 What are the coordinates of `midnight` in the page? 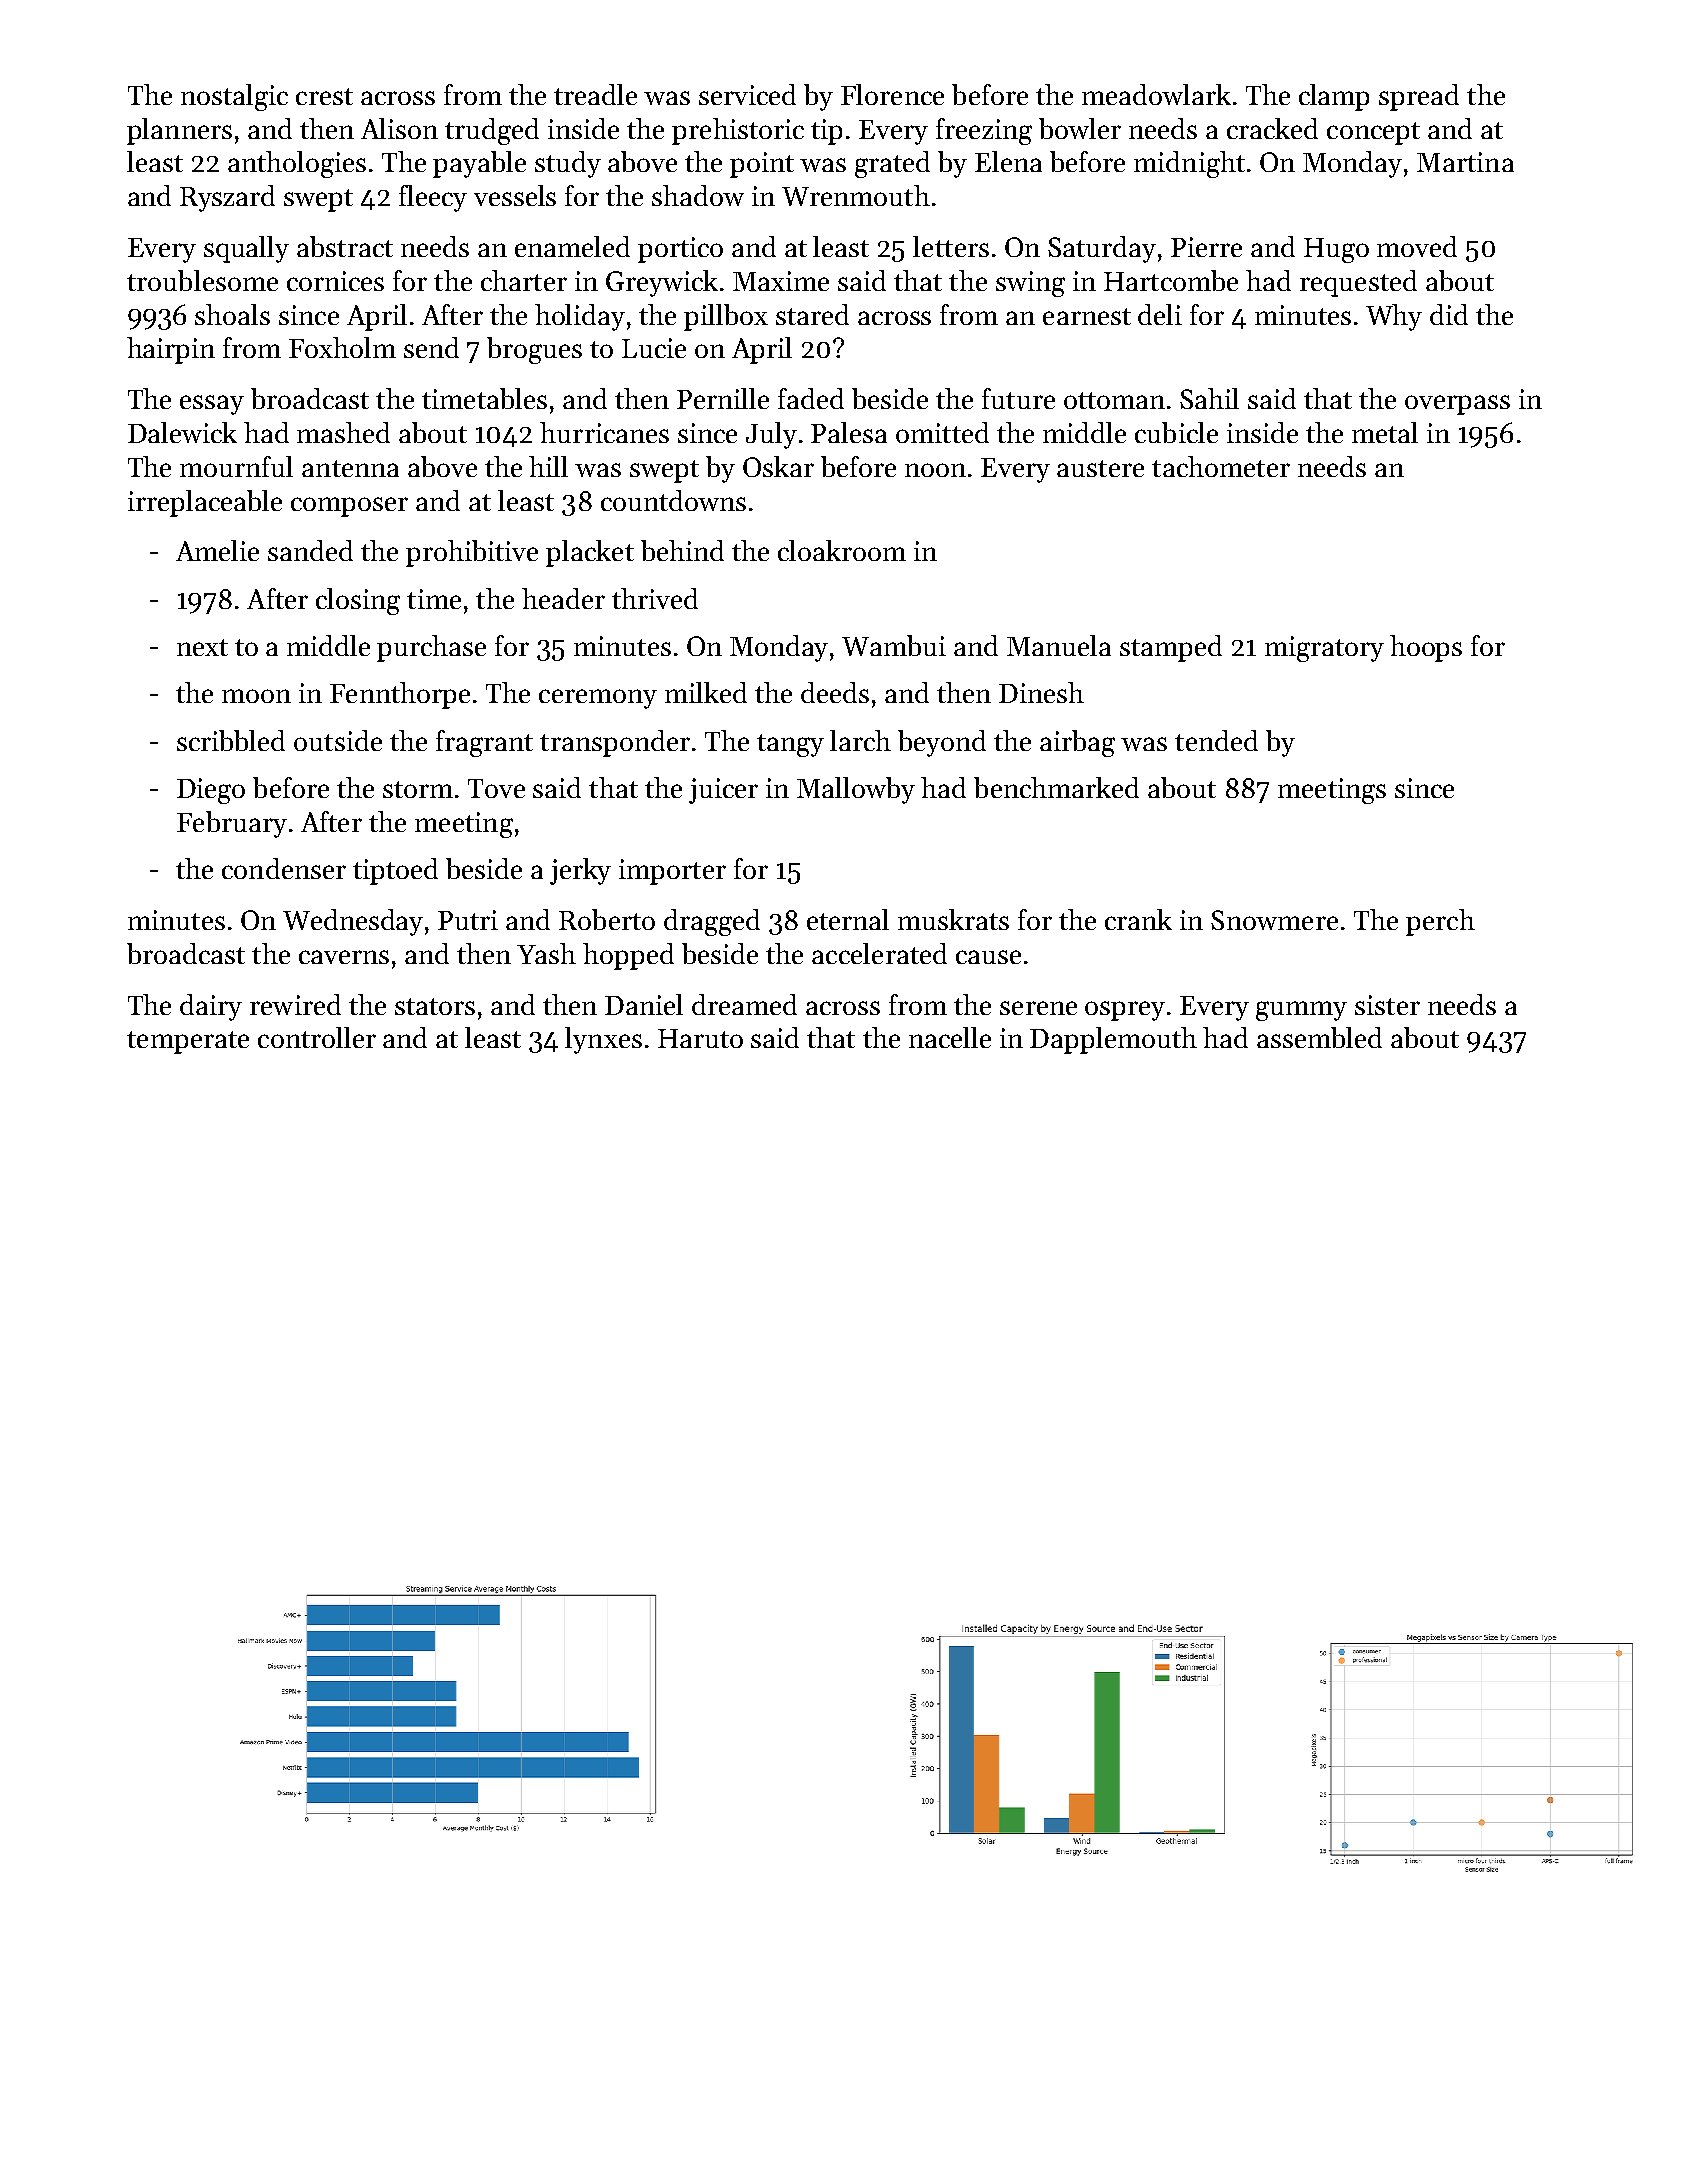 It's located at (1189, 164).
